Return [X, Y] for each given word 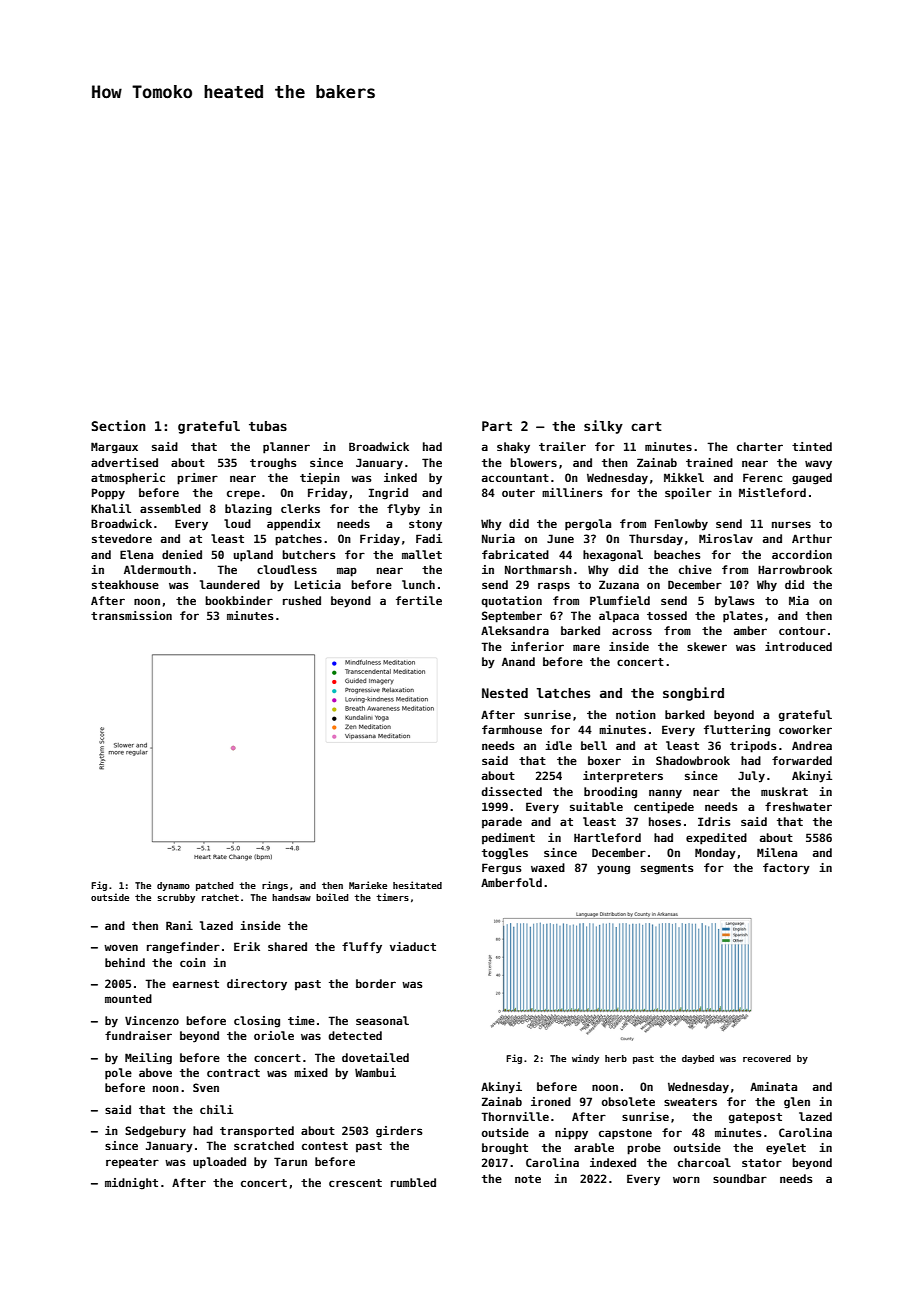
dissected [512, 791]
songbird [693, 694]
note [528, 1179]
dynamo [173, 886]
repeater [132, 1163]
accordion [802, 554]
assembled [170, 508]
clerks [300, 508]
